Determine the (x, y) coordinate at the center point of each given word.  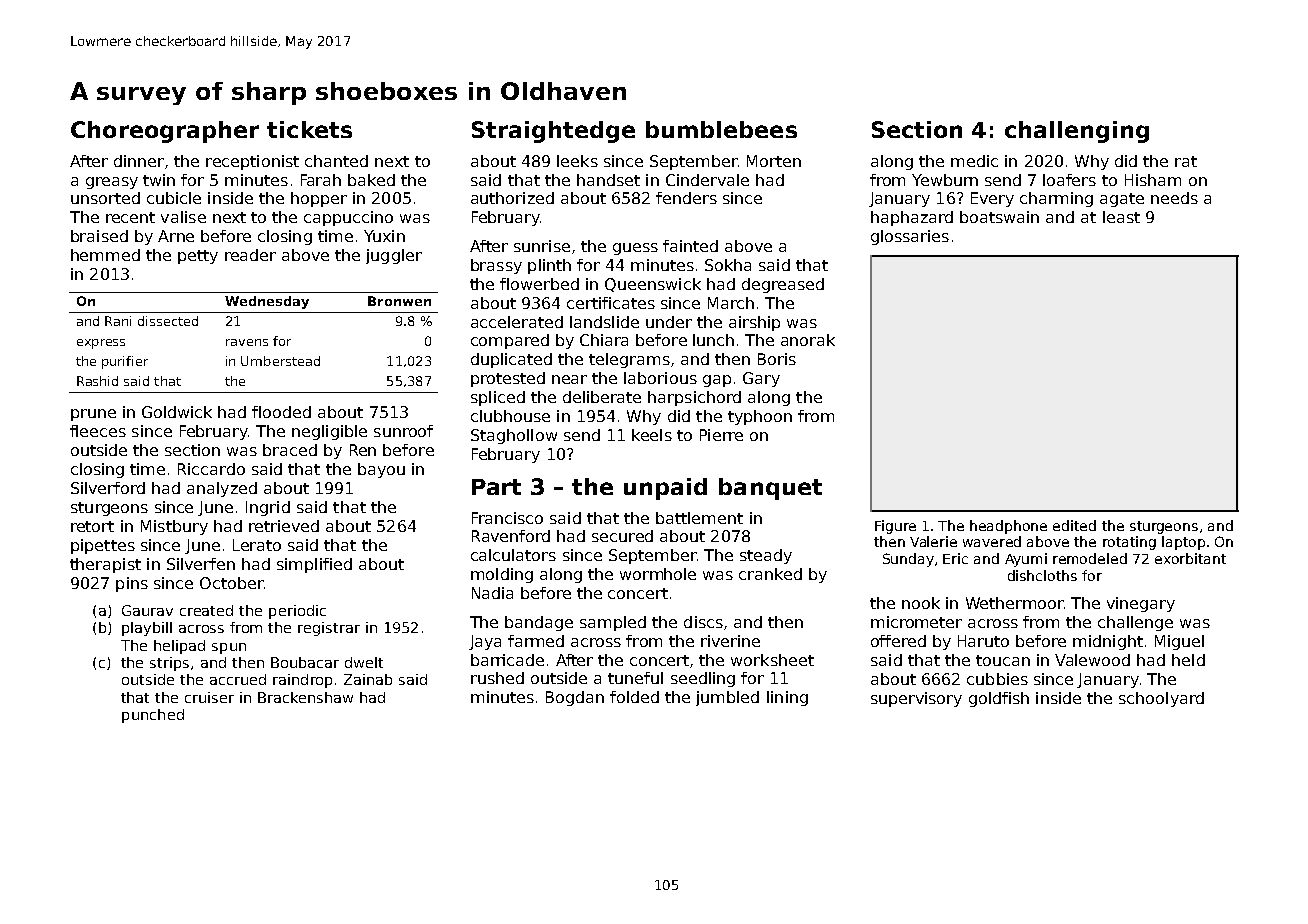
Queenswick (653, 285)
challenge (1135, 623)
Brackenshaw (305, 697)
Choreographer (165, 132)
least (1121, 217)
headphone (1008, 527)
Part (496, 487)
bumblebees (721, 129)
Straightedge (553, 132)
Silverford (108, 488)
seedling (703, 679)
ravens (247, 342)
